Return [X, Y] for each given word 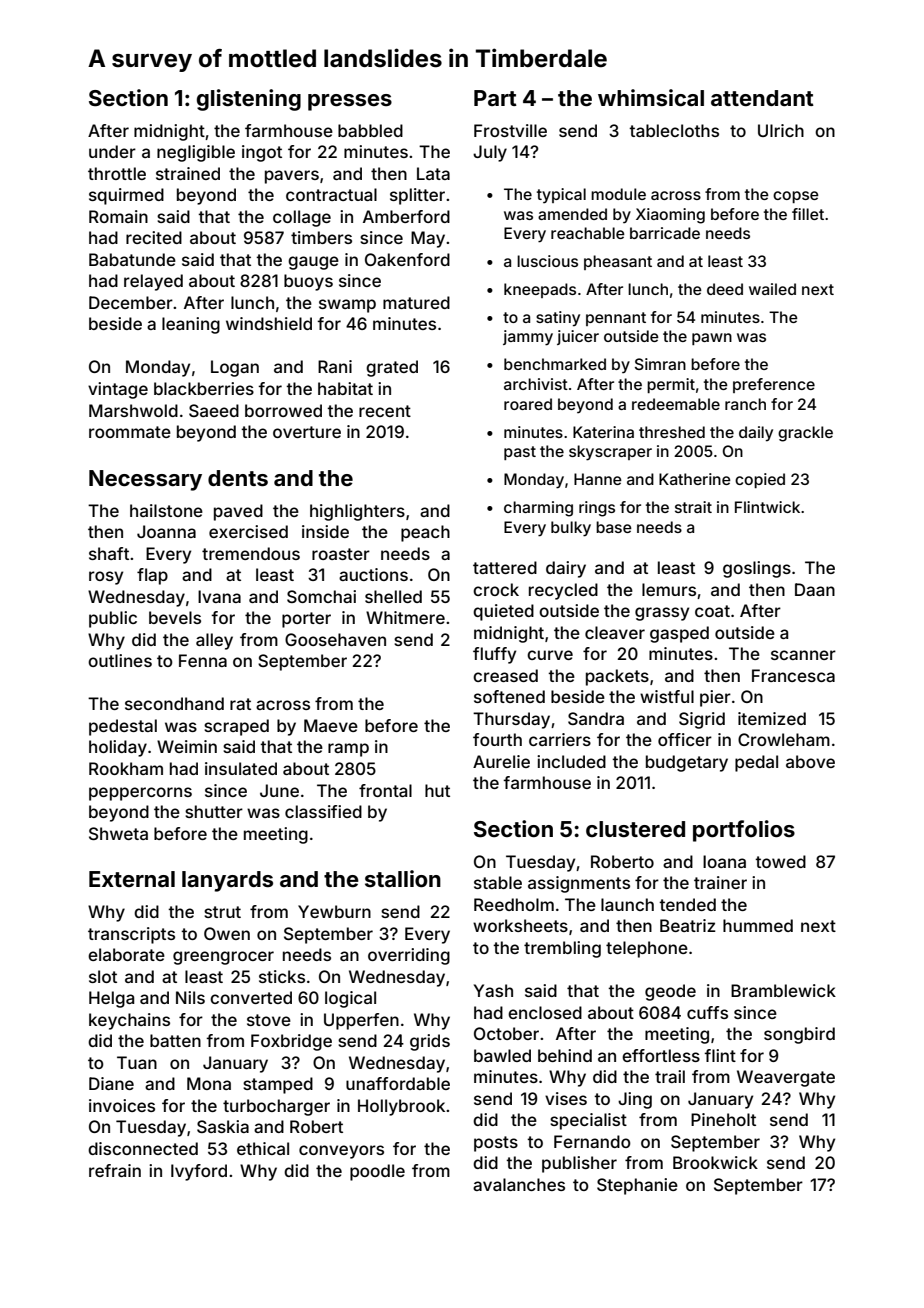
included [571, 761]
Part [495, 98]
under [112, 151]
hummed [758, 925]
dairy [566, 569]
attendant [762, 98]
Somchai [321, 596]
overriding [409, 956]
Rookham [126, 768]
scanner [803, 655]
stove [269, 1020]
